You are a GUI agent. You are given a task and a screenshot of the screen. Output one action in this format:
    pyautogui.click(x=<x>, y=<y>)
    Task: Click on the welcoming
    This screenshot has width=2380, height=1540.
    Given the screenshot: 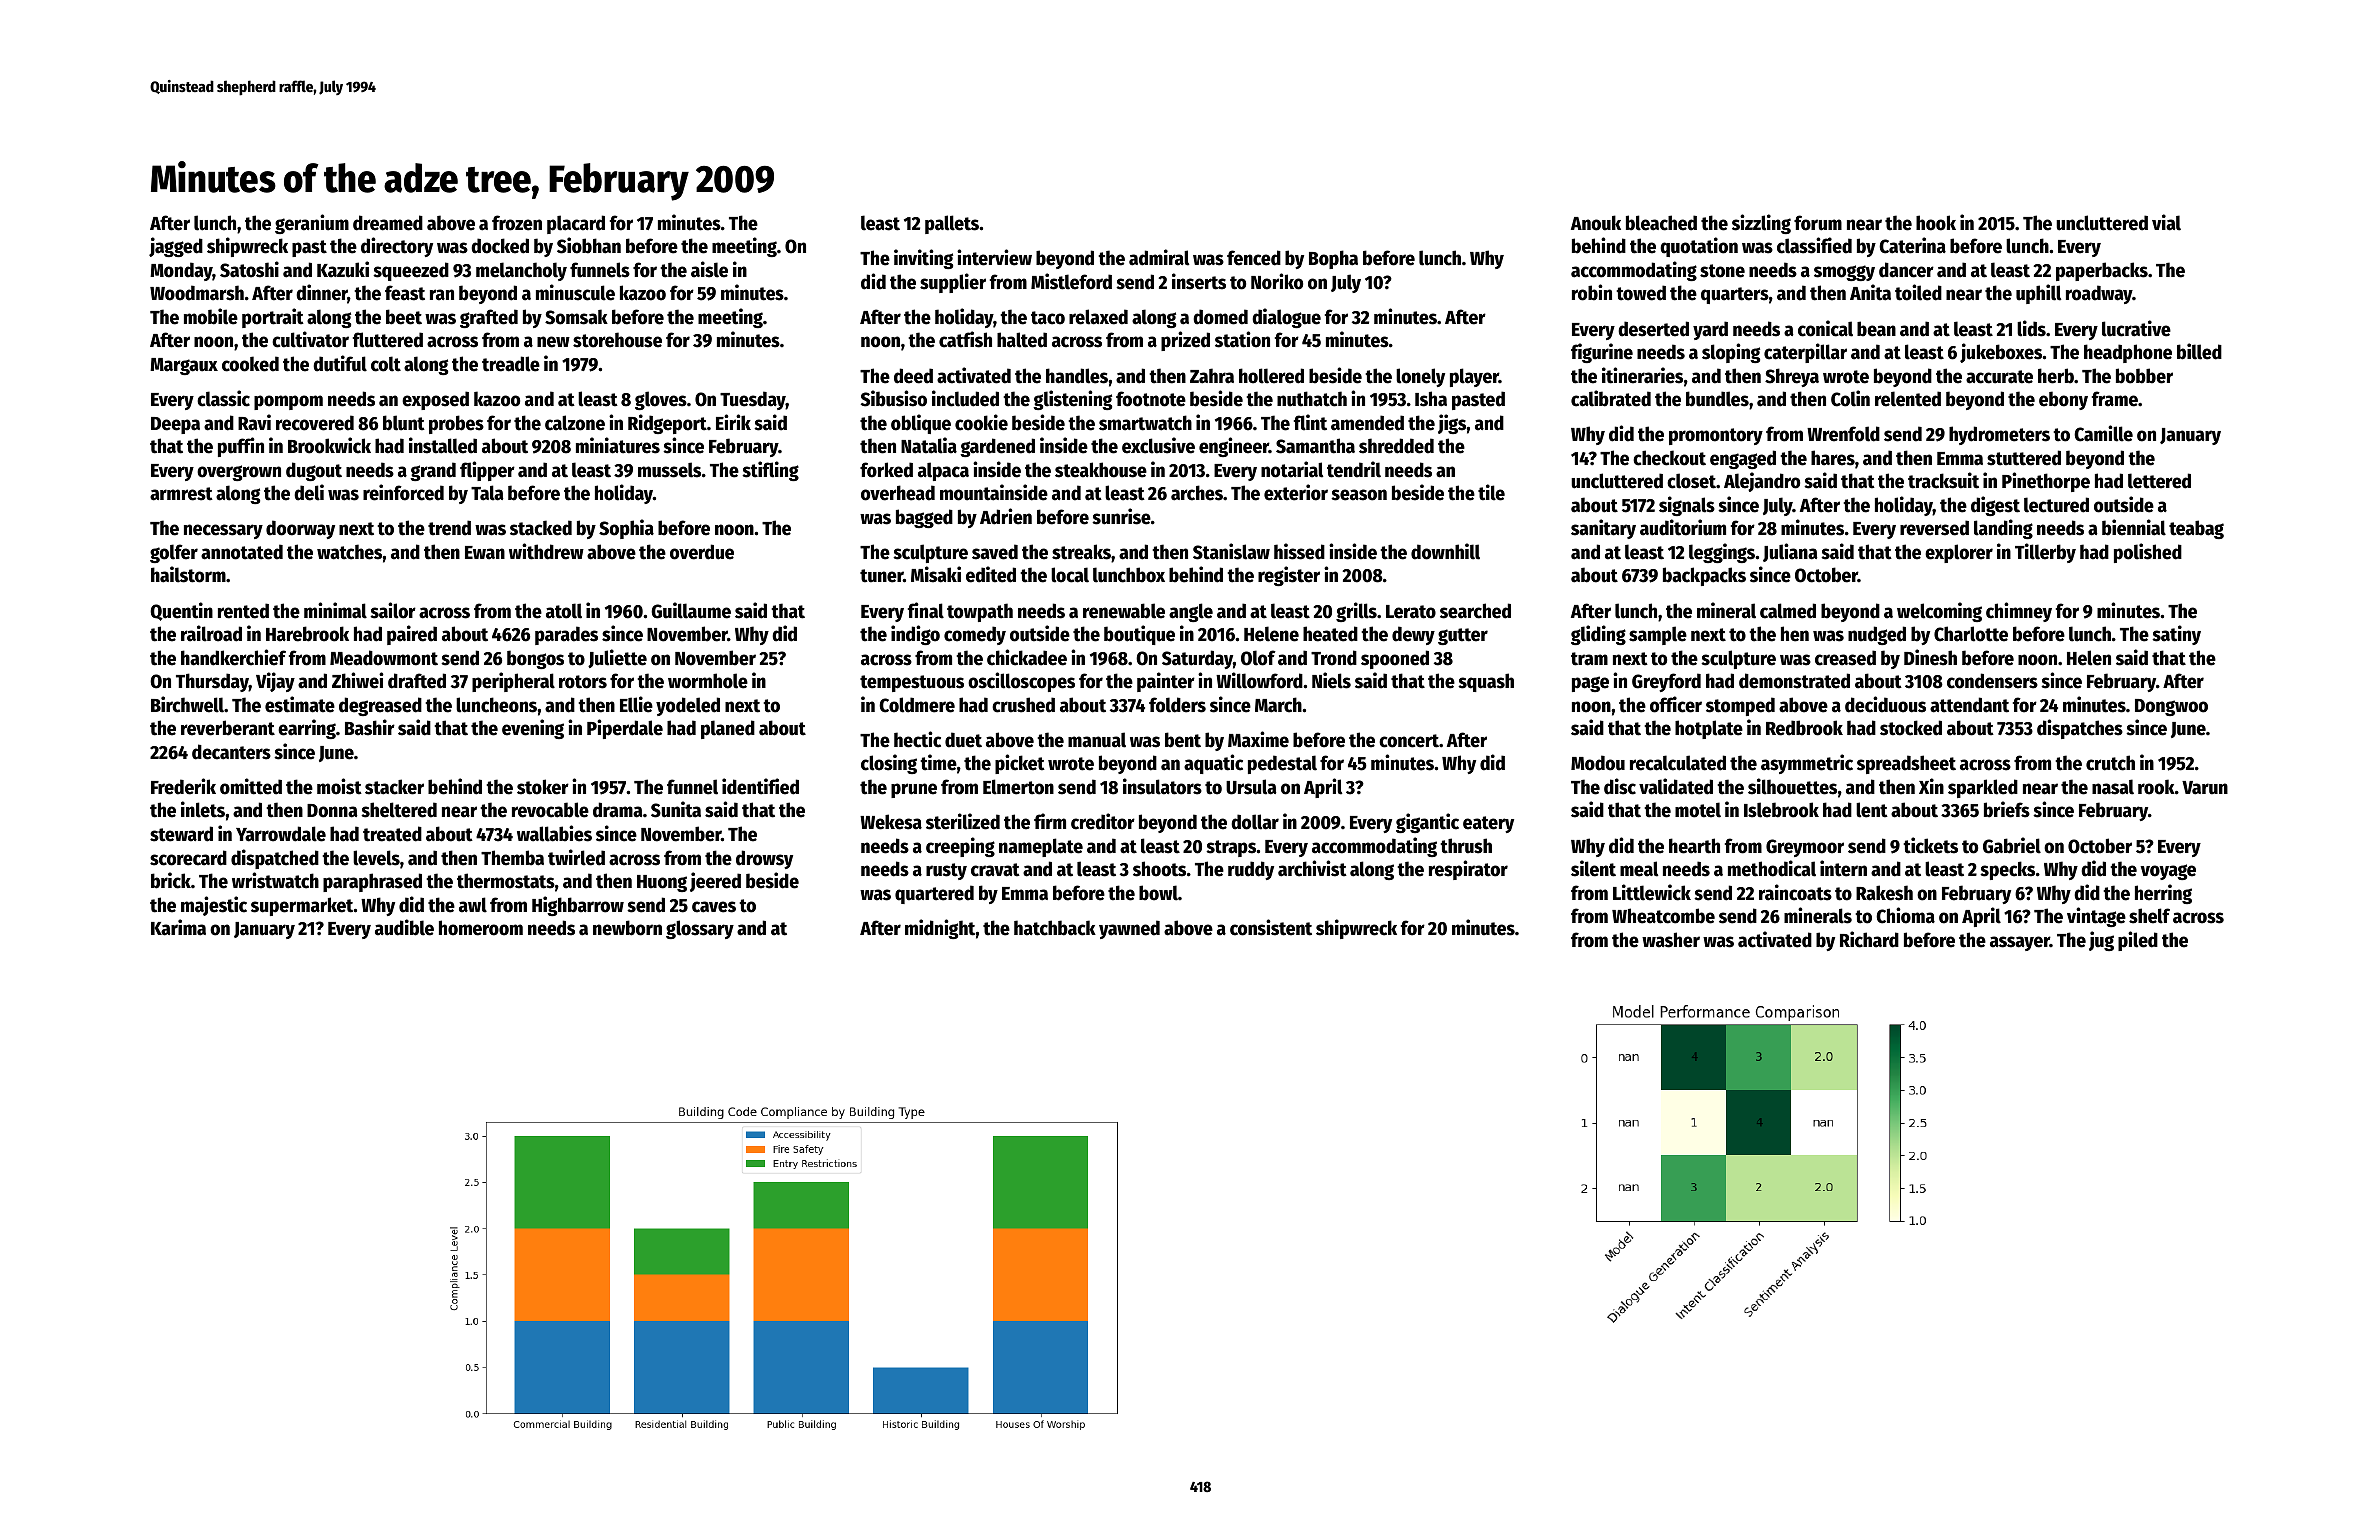 What is the action you would take?
    pyautogui.click(x=1939, y=612)
